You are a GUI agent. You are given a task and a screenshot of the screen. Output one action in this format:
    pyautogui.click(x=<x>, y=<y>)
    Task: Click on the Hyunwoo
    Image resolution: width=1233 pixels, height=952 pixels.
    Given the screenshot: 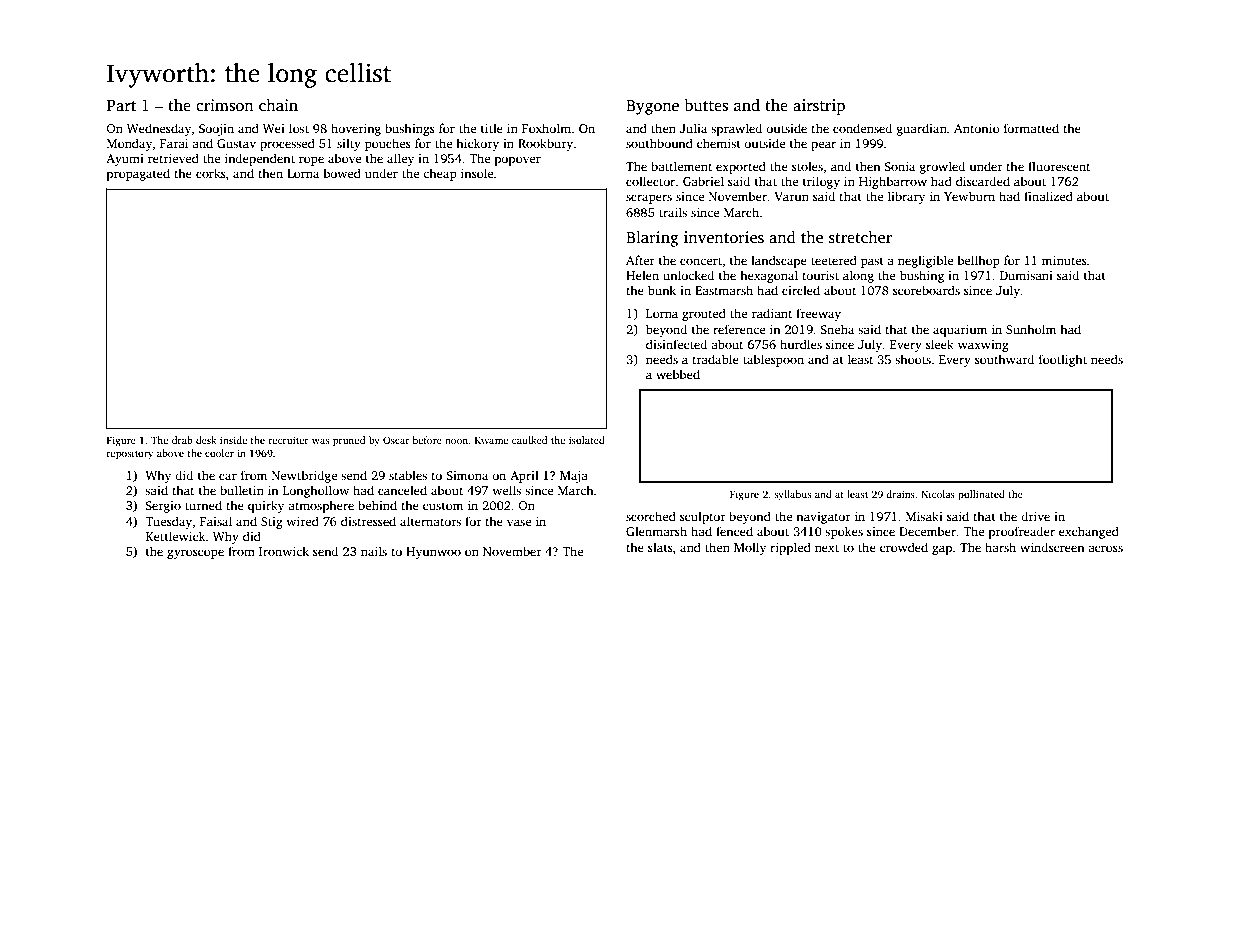 What is the action you would take?
    pyautogui.click(x=433, y=553)
